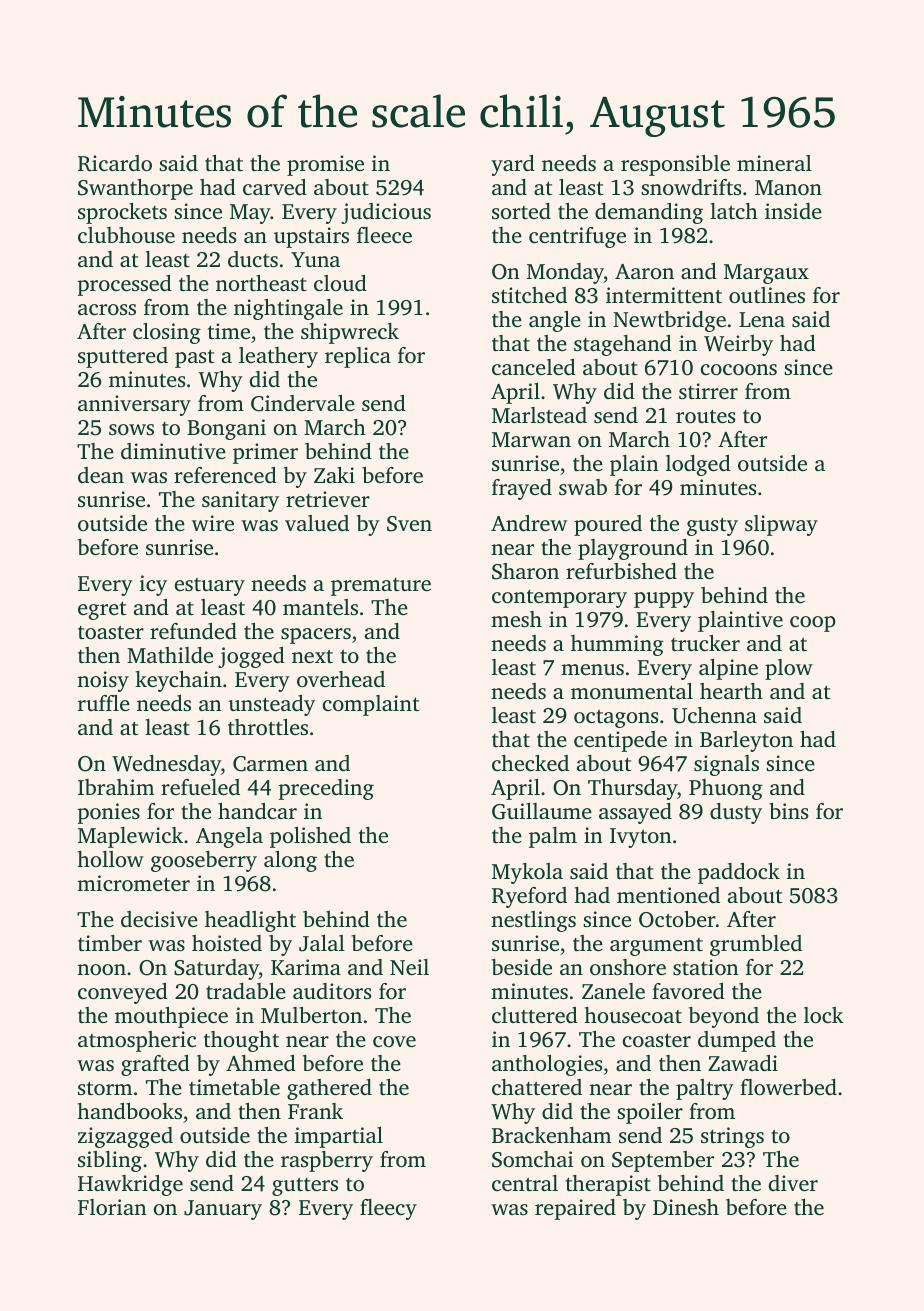 The image size is (924, 1311). I want to click on Sharon, so click(525, 571).
